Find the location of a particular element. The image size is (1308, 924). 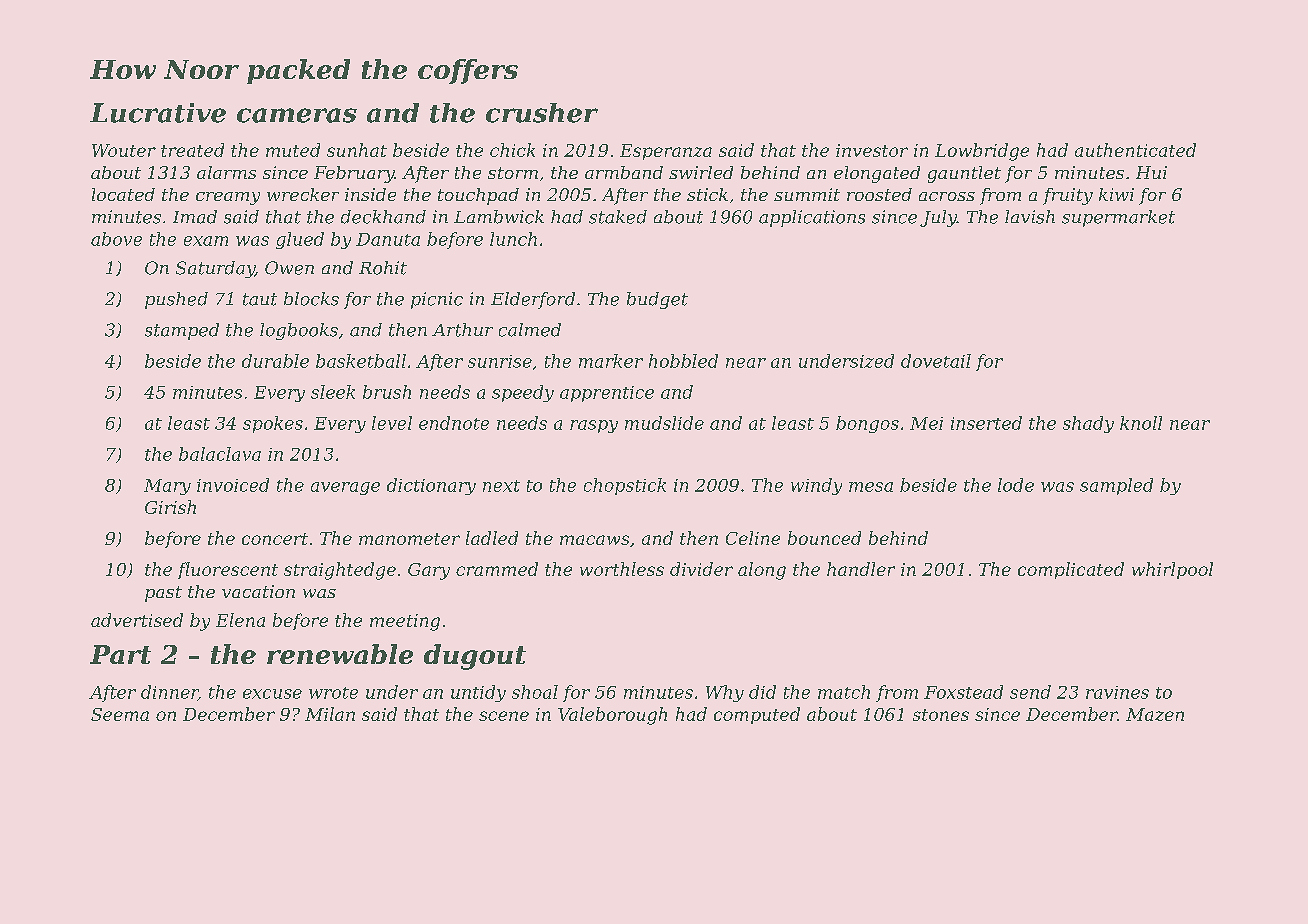

swirled is located at coordinates (701, 172).
